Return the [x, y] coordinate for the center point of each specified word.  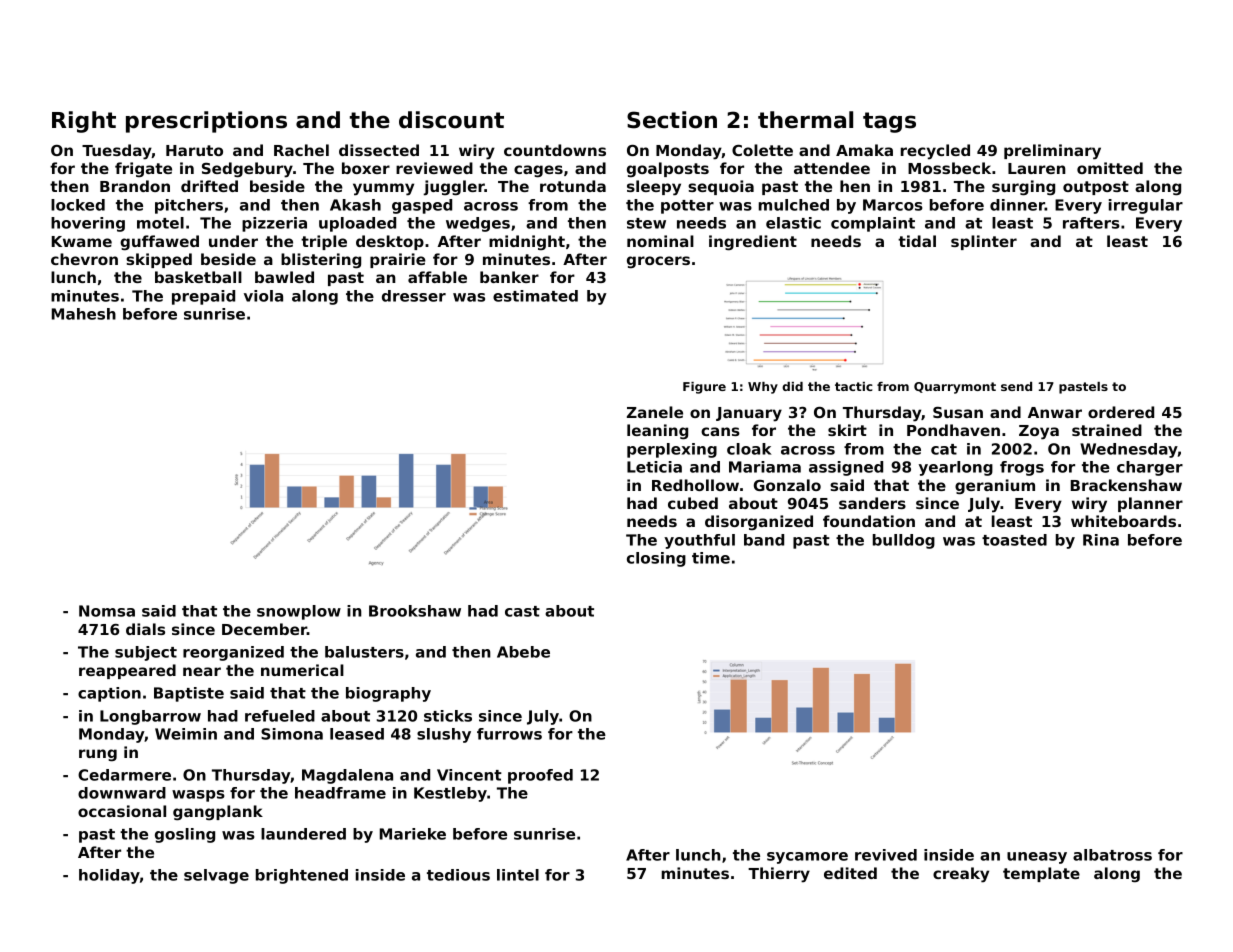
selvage [216, 876]
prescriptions [206, 122]
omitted [1110, 168]
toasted [1014, 540]
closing [656, 559]
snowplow [299, 612]
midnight [527, 242]
